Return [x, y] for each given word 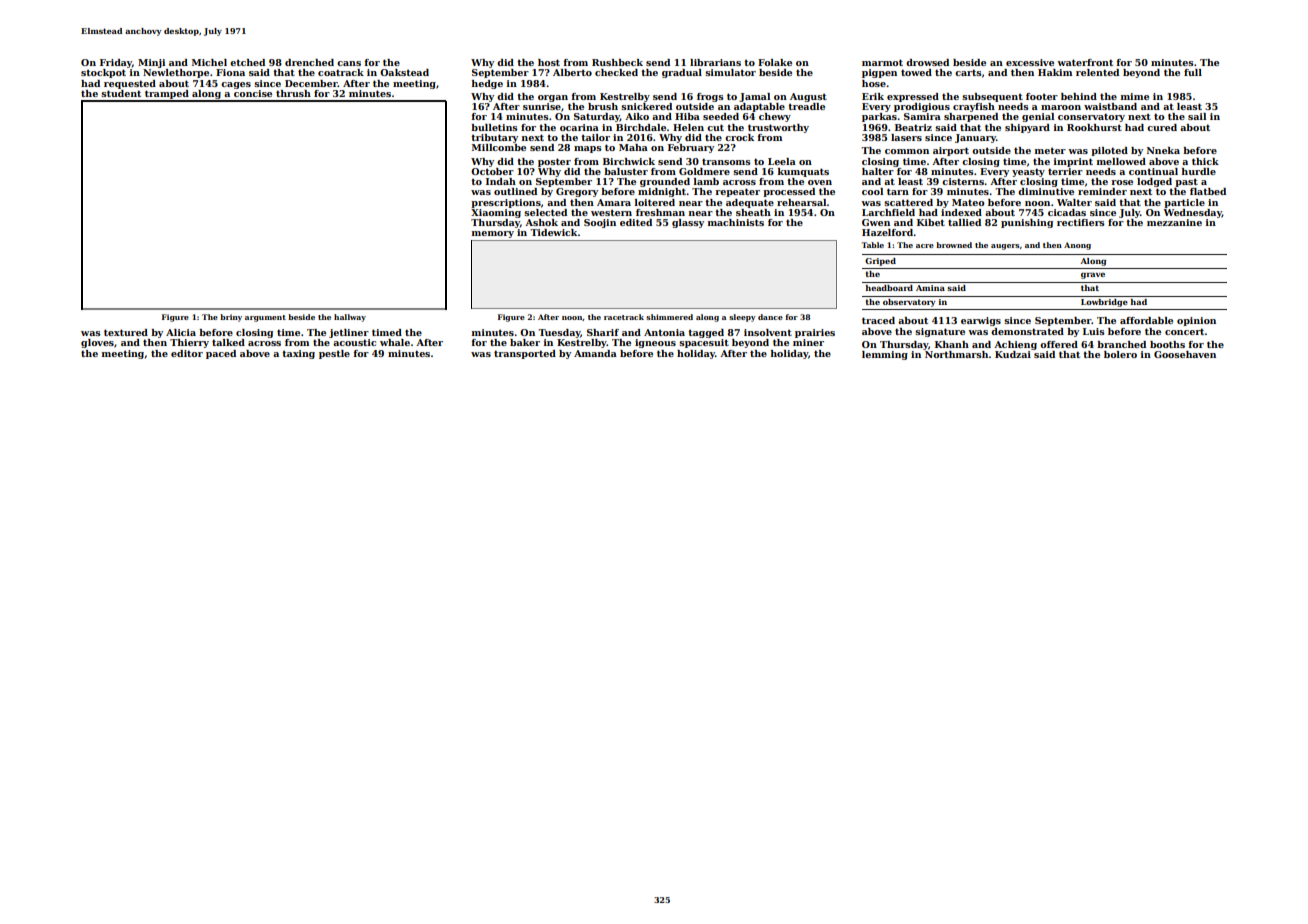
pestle [334, 354]
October [492, 171]
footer [1042, 96]
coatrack [341, 72]
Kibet [931, 222]
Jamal [754, 97]
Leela [782, 161]
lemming [885, 355]
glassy [688, 223]
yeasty [1028, 172]
